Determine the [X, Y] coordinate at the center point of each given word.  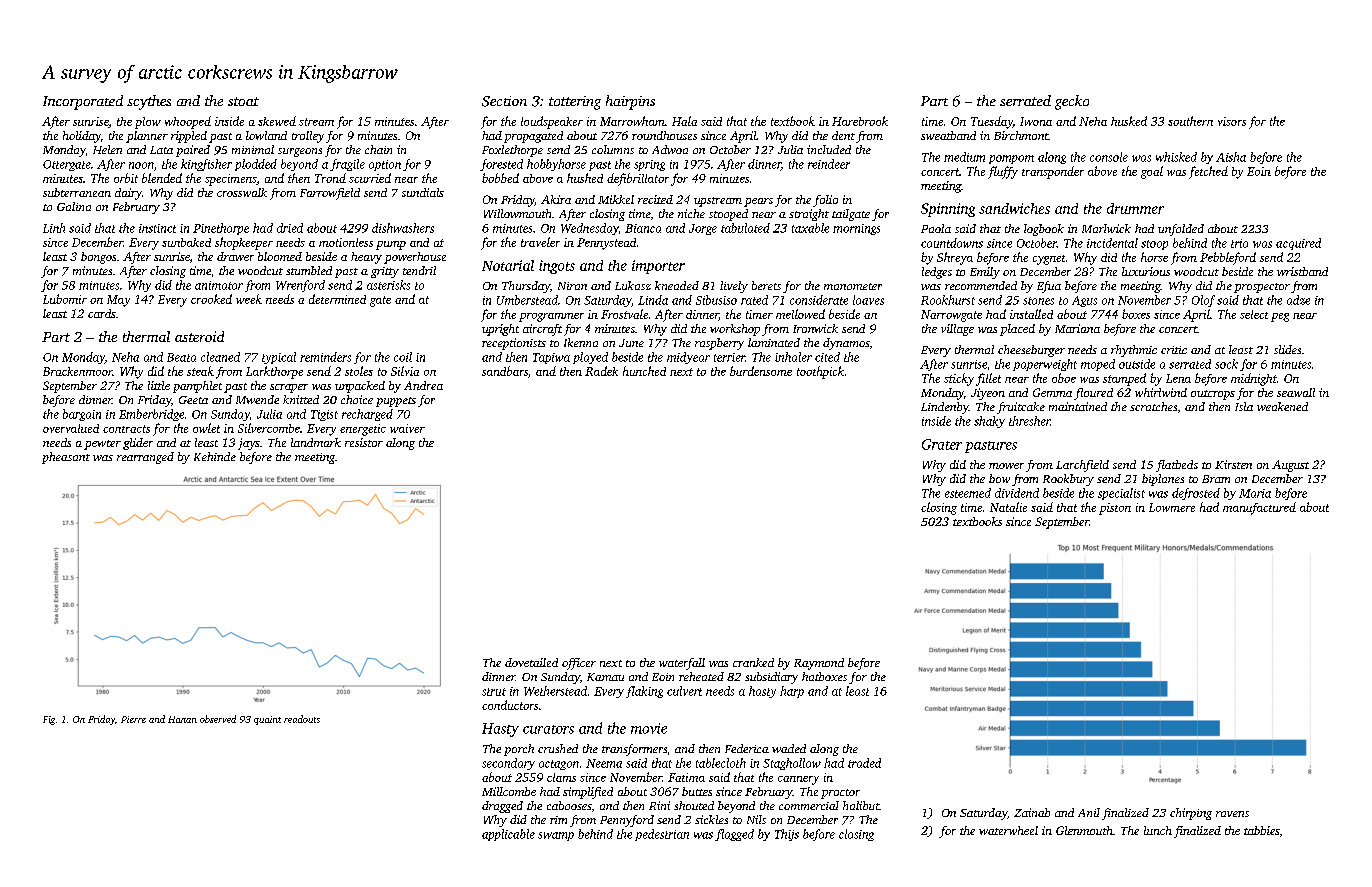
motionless [346, 242]
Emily [985, 273]
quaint [267, 720]
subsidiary [771, 678]
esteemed [968, 493]
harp [792, 692]
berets [766, 285]
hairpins [630, 102]
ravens [1232, 814]
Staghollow [792, 764]
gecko [1072, 102]
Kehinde [215, 456]
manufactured [1259, 508]
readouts [302, 719]
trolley [308, 137]
